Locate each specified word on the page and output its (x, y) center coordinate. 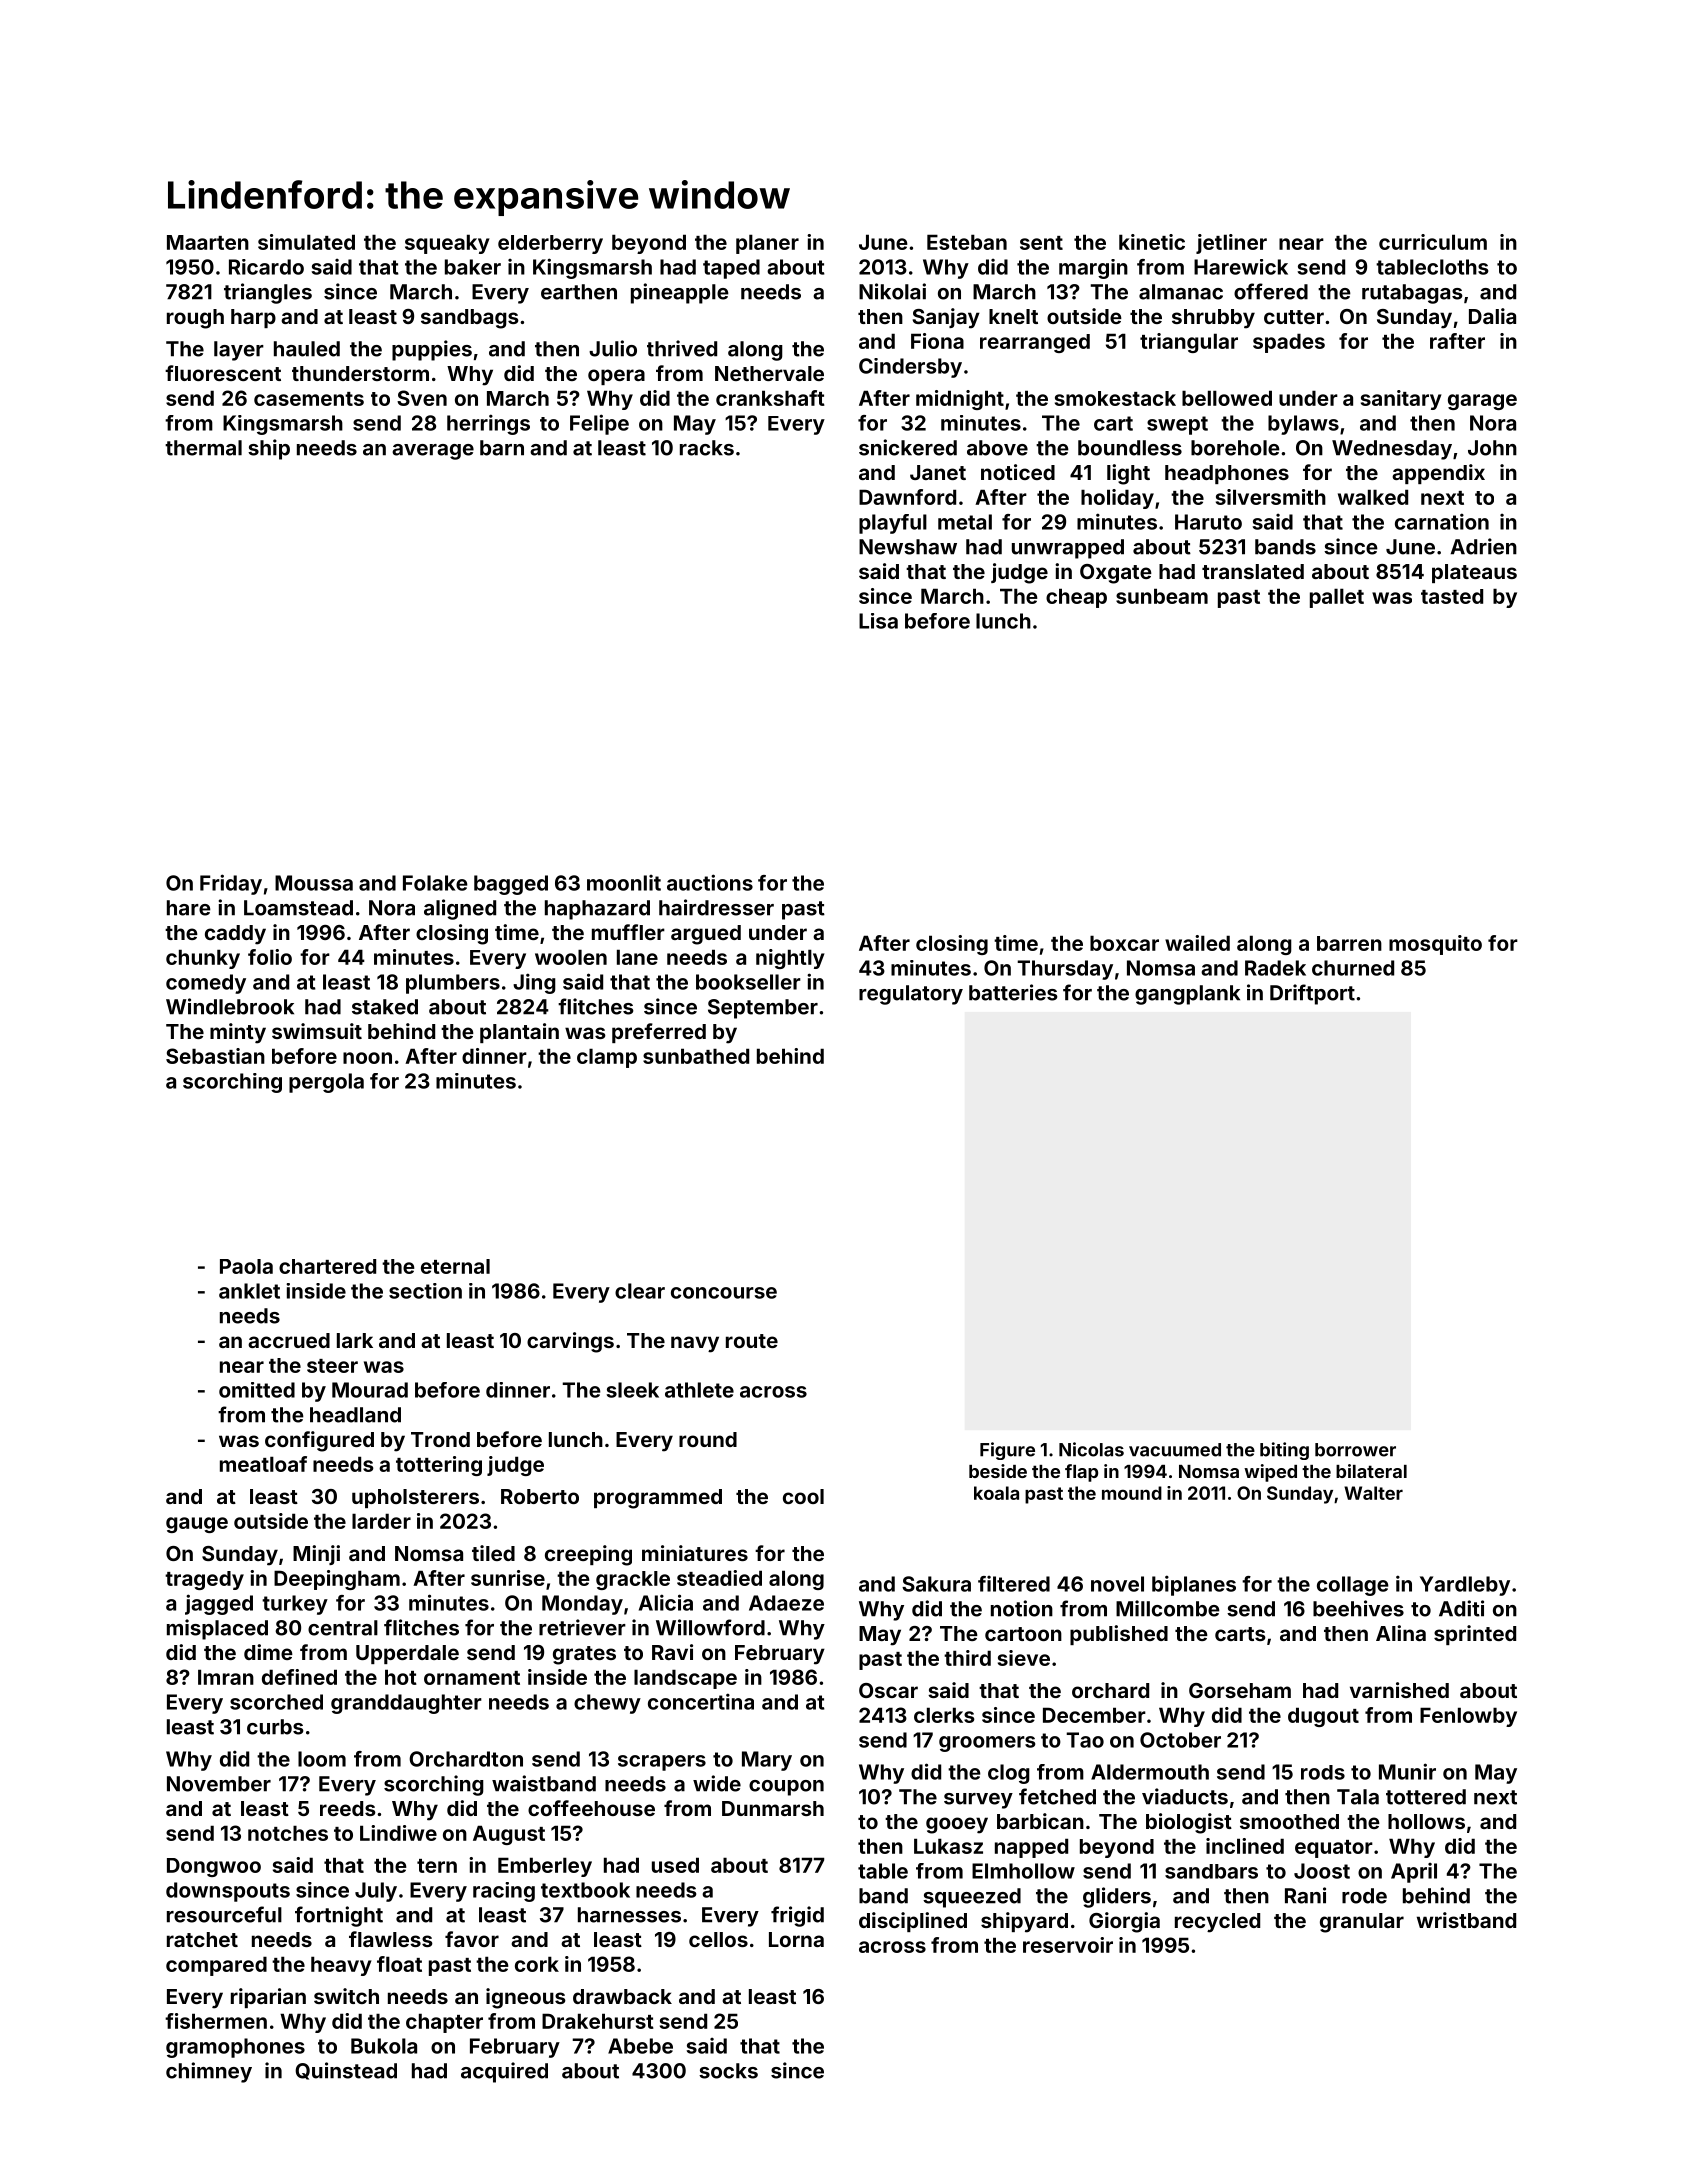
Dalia (1492, 316)
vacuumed (1175, 1450)
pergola (326, 1083)
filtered (1014, 1584)
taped (731, 269)
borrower (1355, 1450)
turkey (295, 1605)
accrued (289, 1340)
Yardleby (1465, 1586)
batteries (1013, 992)
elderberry (550, 244)
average (433, 452)
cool (803, 1496)
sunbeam (1162, 596)
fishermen (216, 2021)
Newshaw (908, 547)
